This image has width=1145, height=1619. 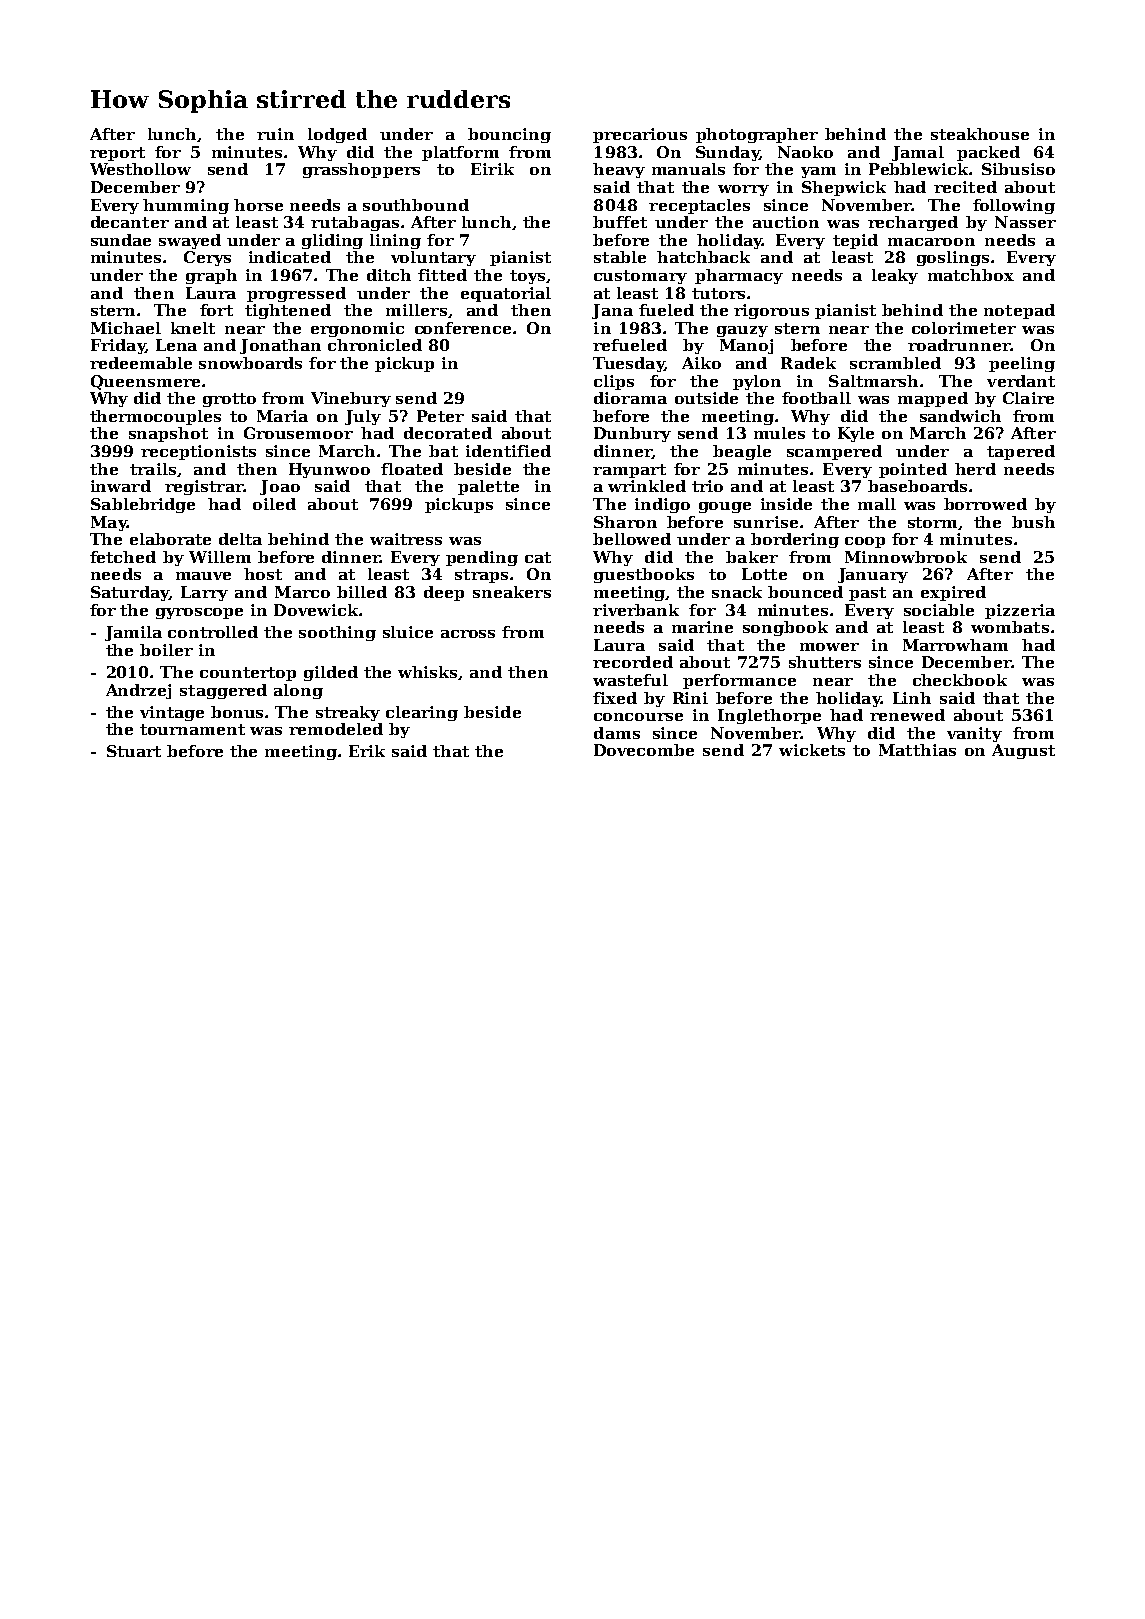 What do you see at coordinates (274, 504) in the image?
I see `oiled` at bounding box center [274, 504].
